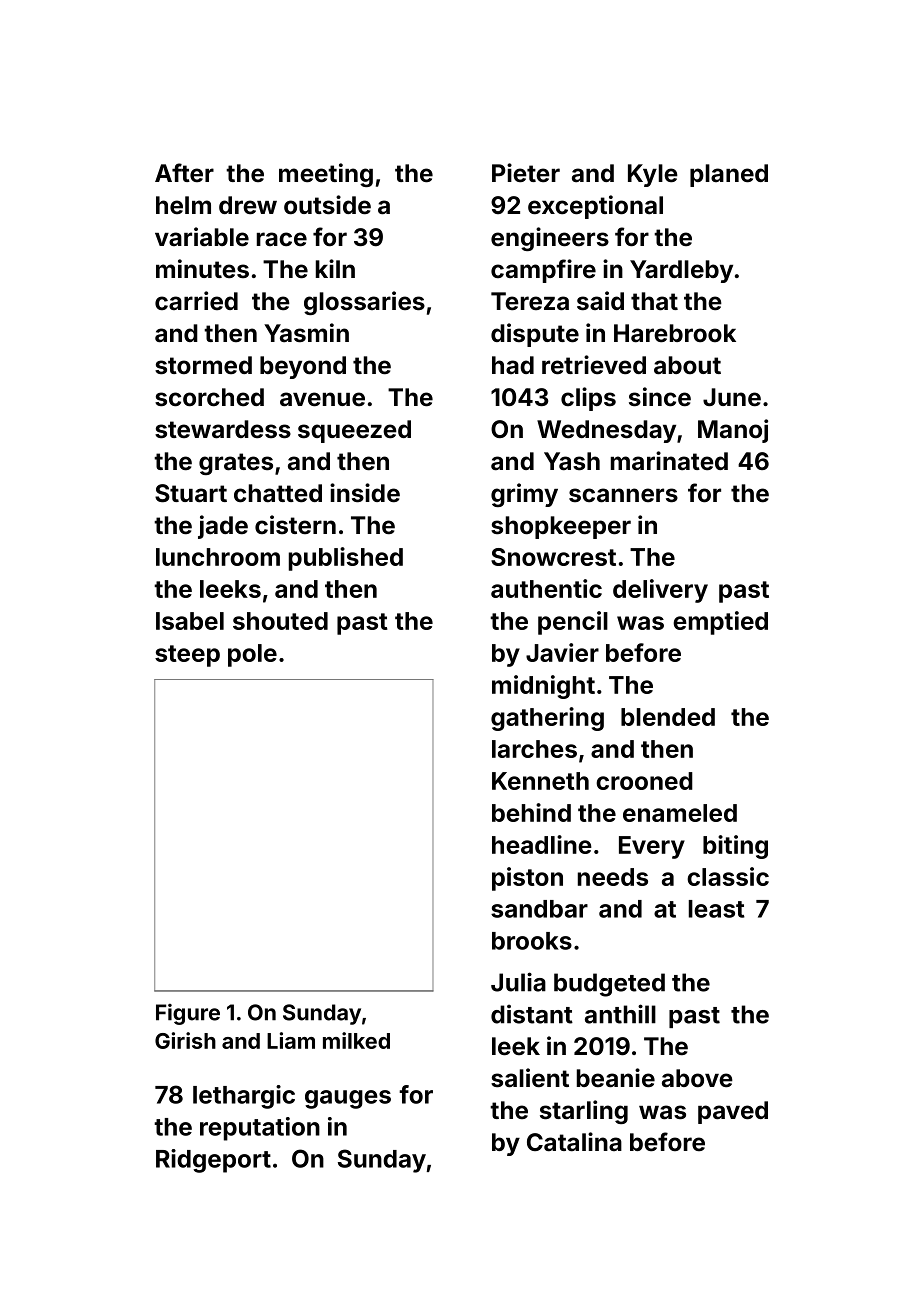 The width and height of the screenshot is (924, 1311). What do you see at coordinates (616, 1078) in the screenshot?
I see `beanie` at bounding box center [616, 1078].
